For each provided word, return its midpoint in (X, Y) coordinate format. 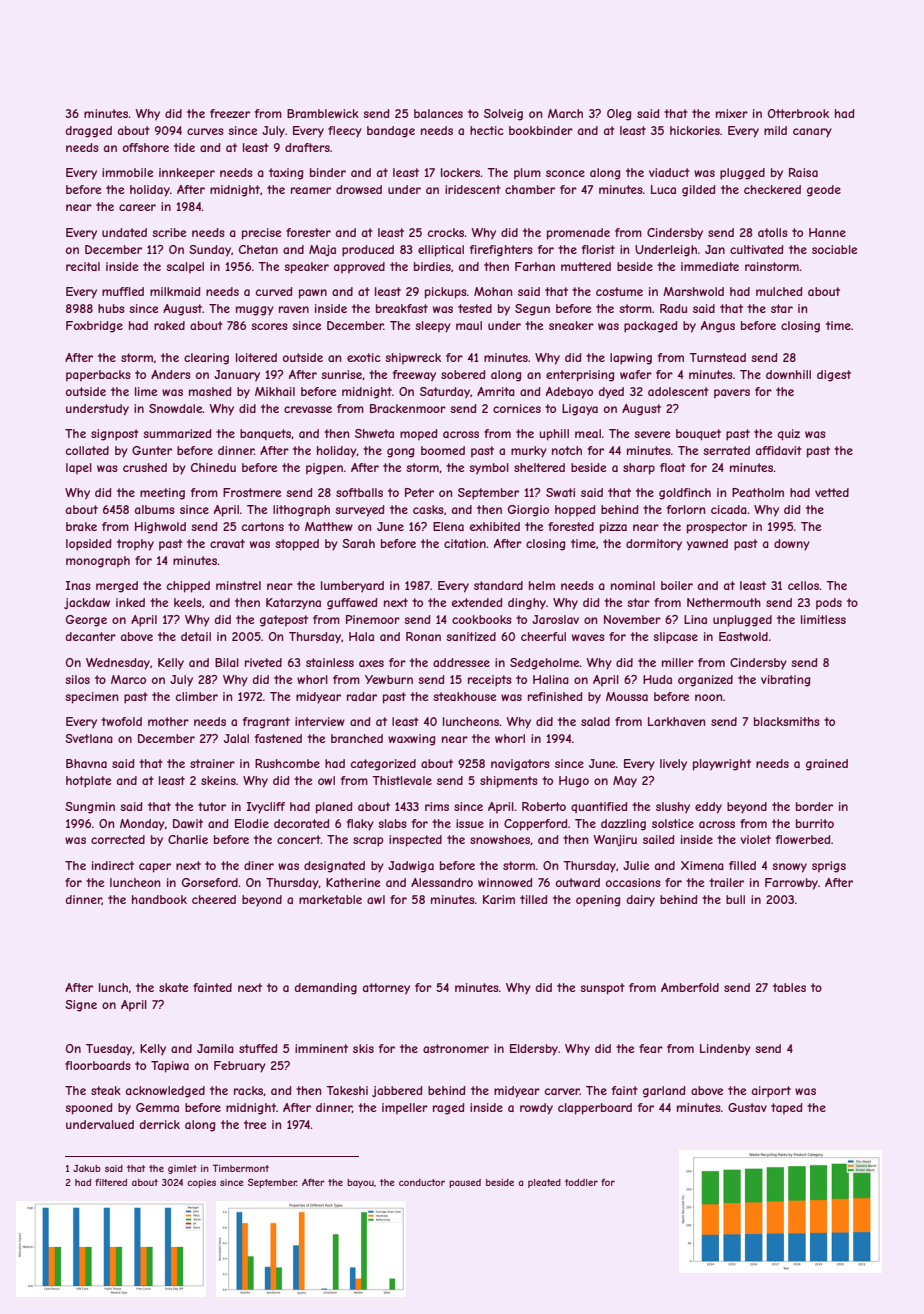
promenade (578, 234)
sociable (834, 249)
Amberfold (690, 987)
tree (255, 1124)
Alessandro (442, 882)
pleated (544, 1183)
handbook (159, 899)
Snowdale (176, 408)
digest (834, 376)
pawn (313, 294)
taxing (286, 174)
